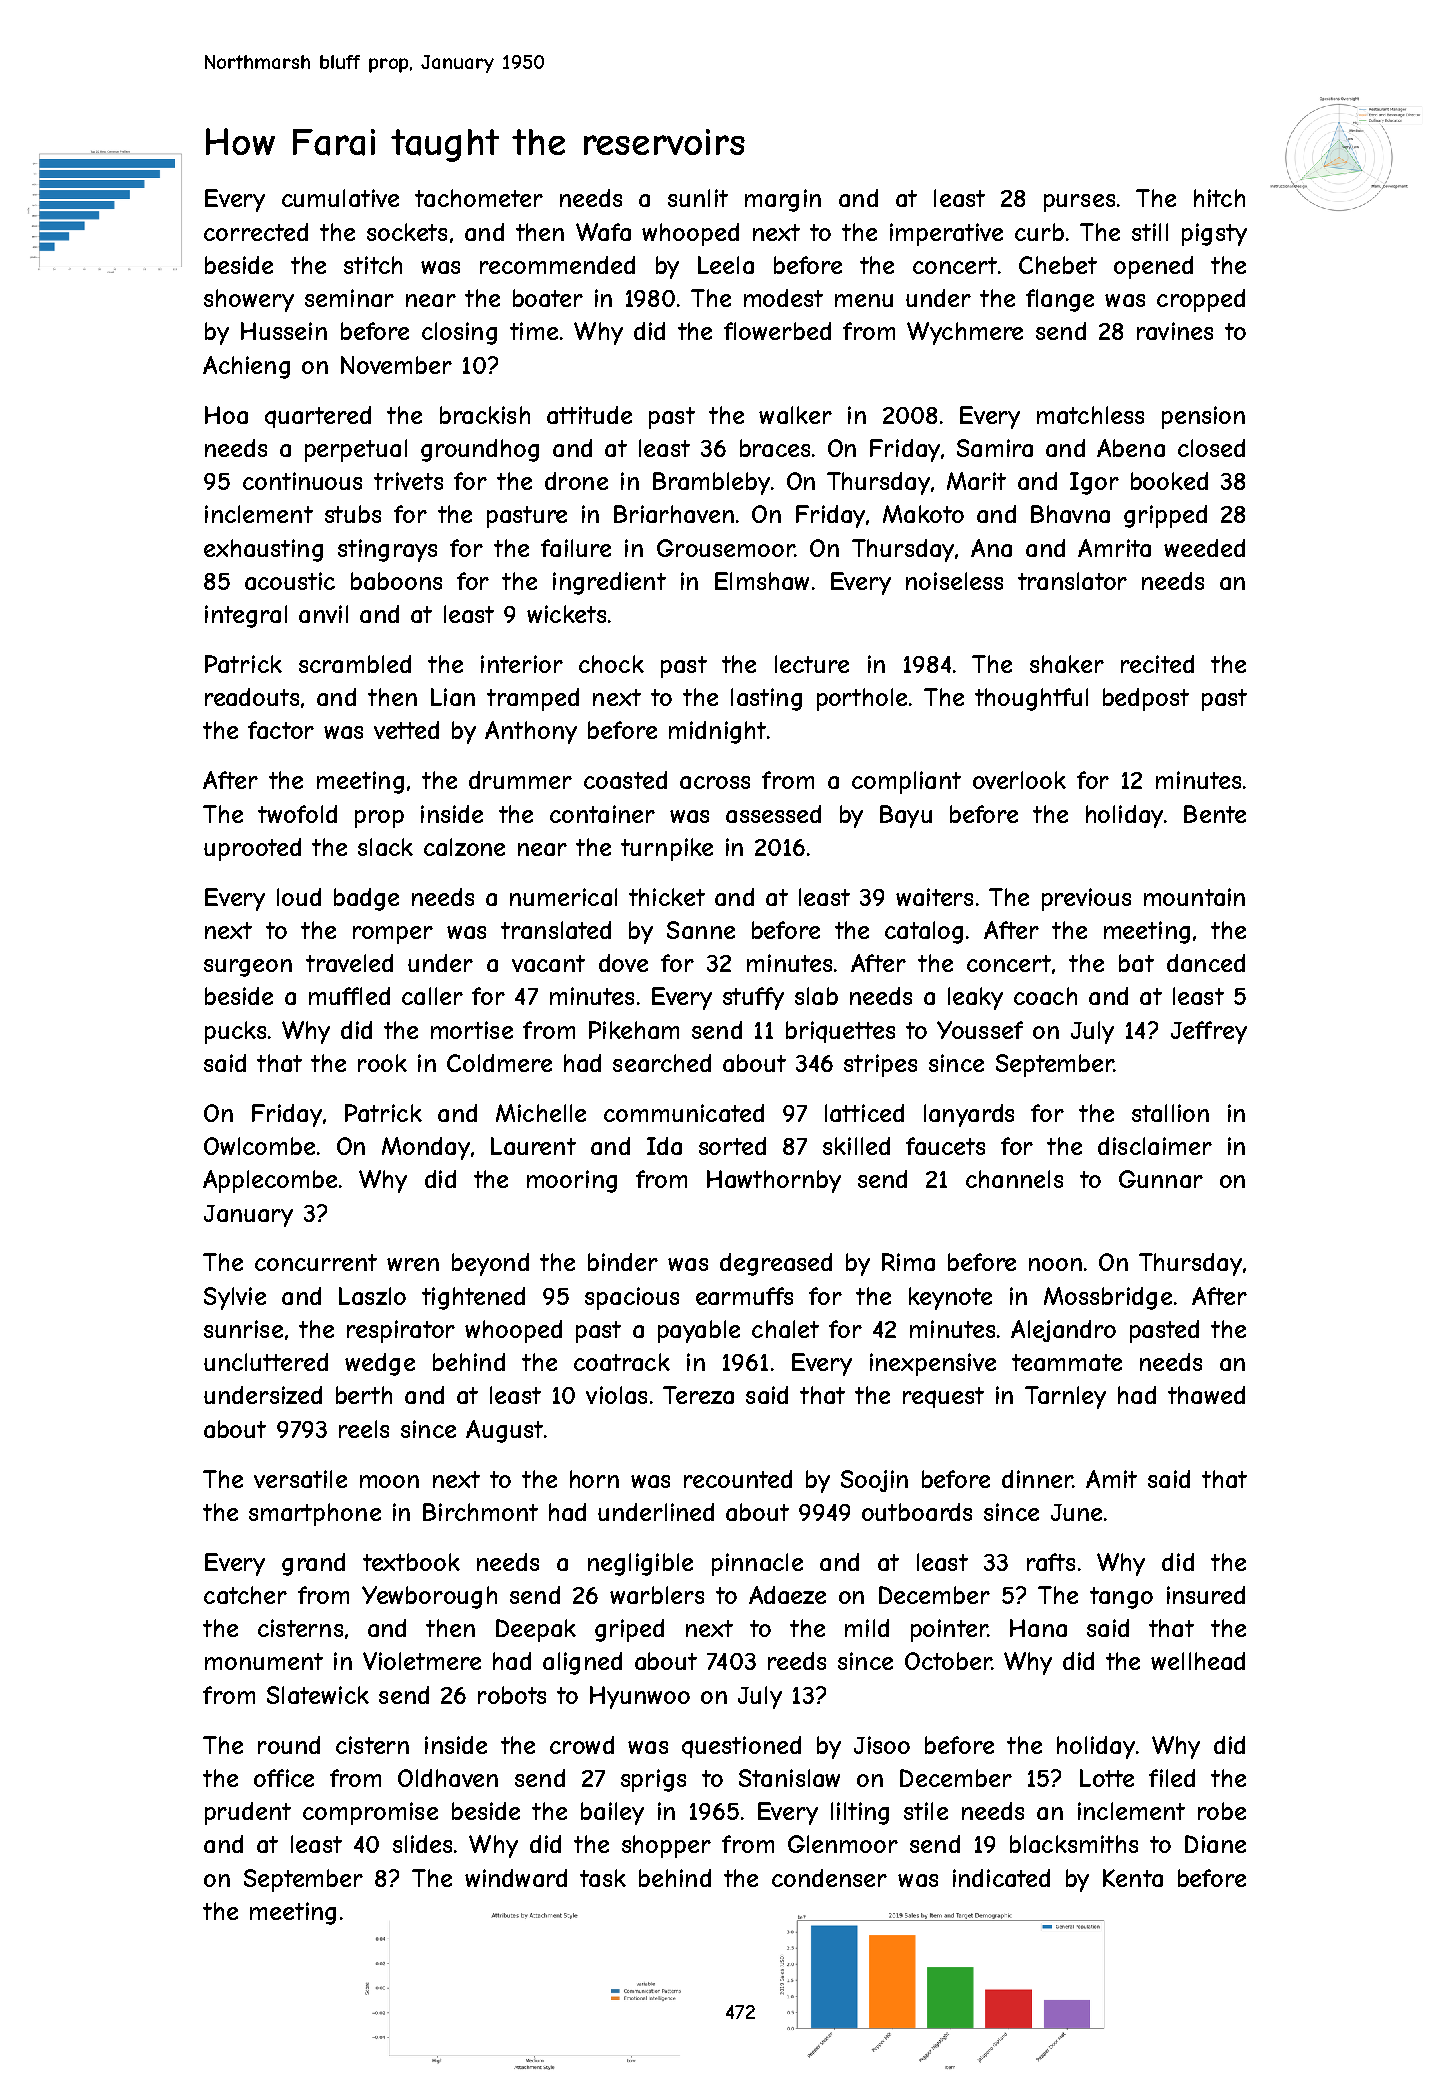  Describe the element at coordinates (775, 448) in the screenshot. I see `braces` at that location.
